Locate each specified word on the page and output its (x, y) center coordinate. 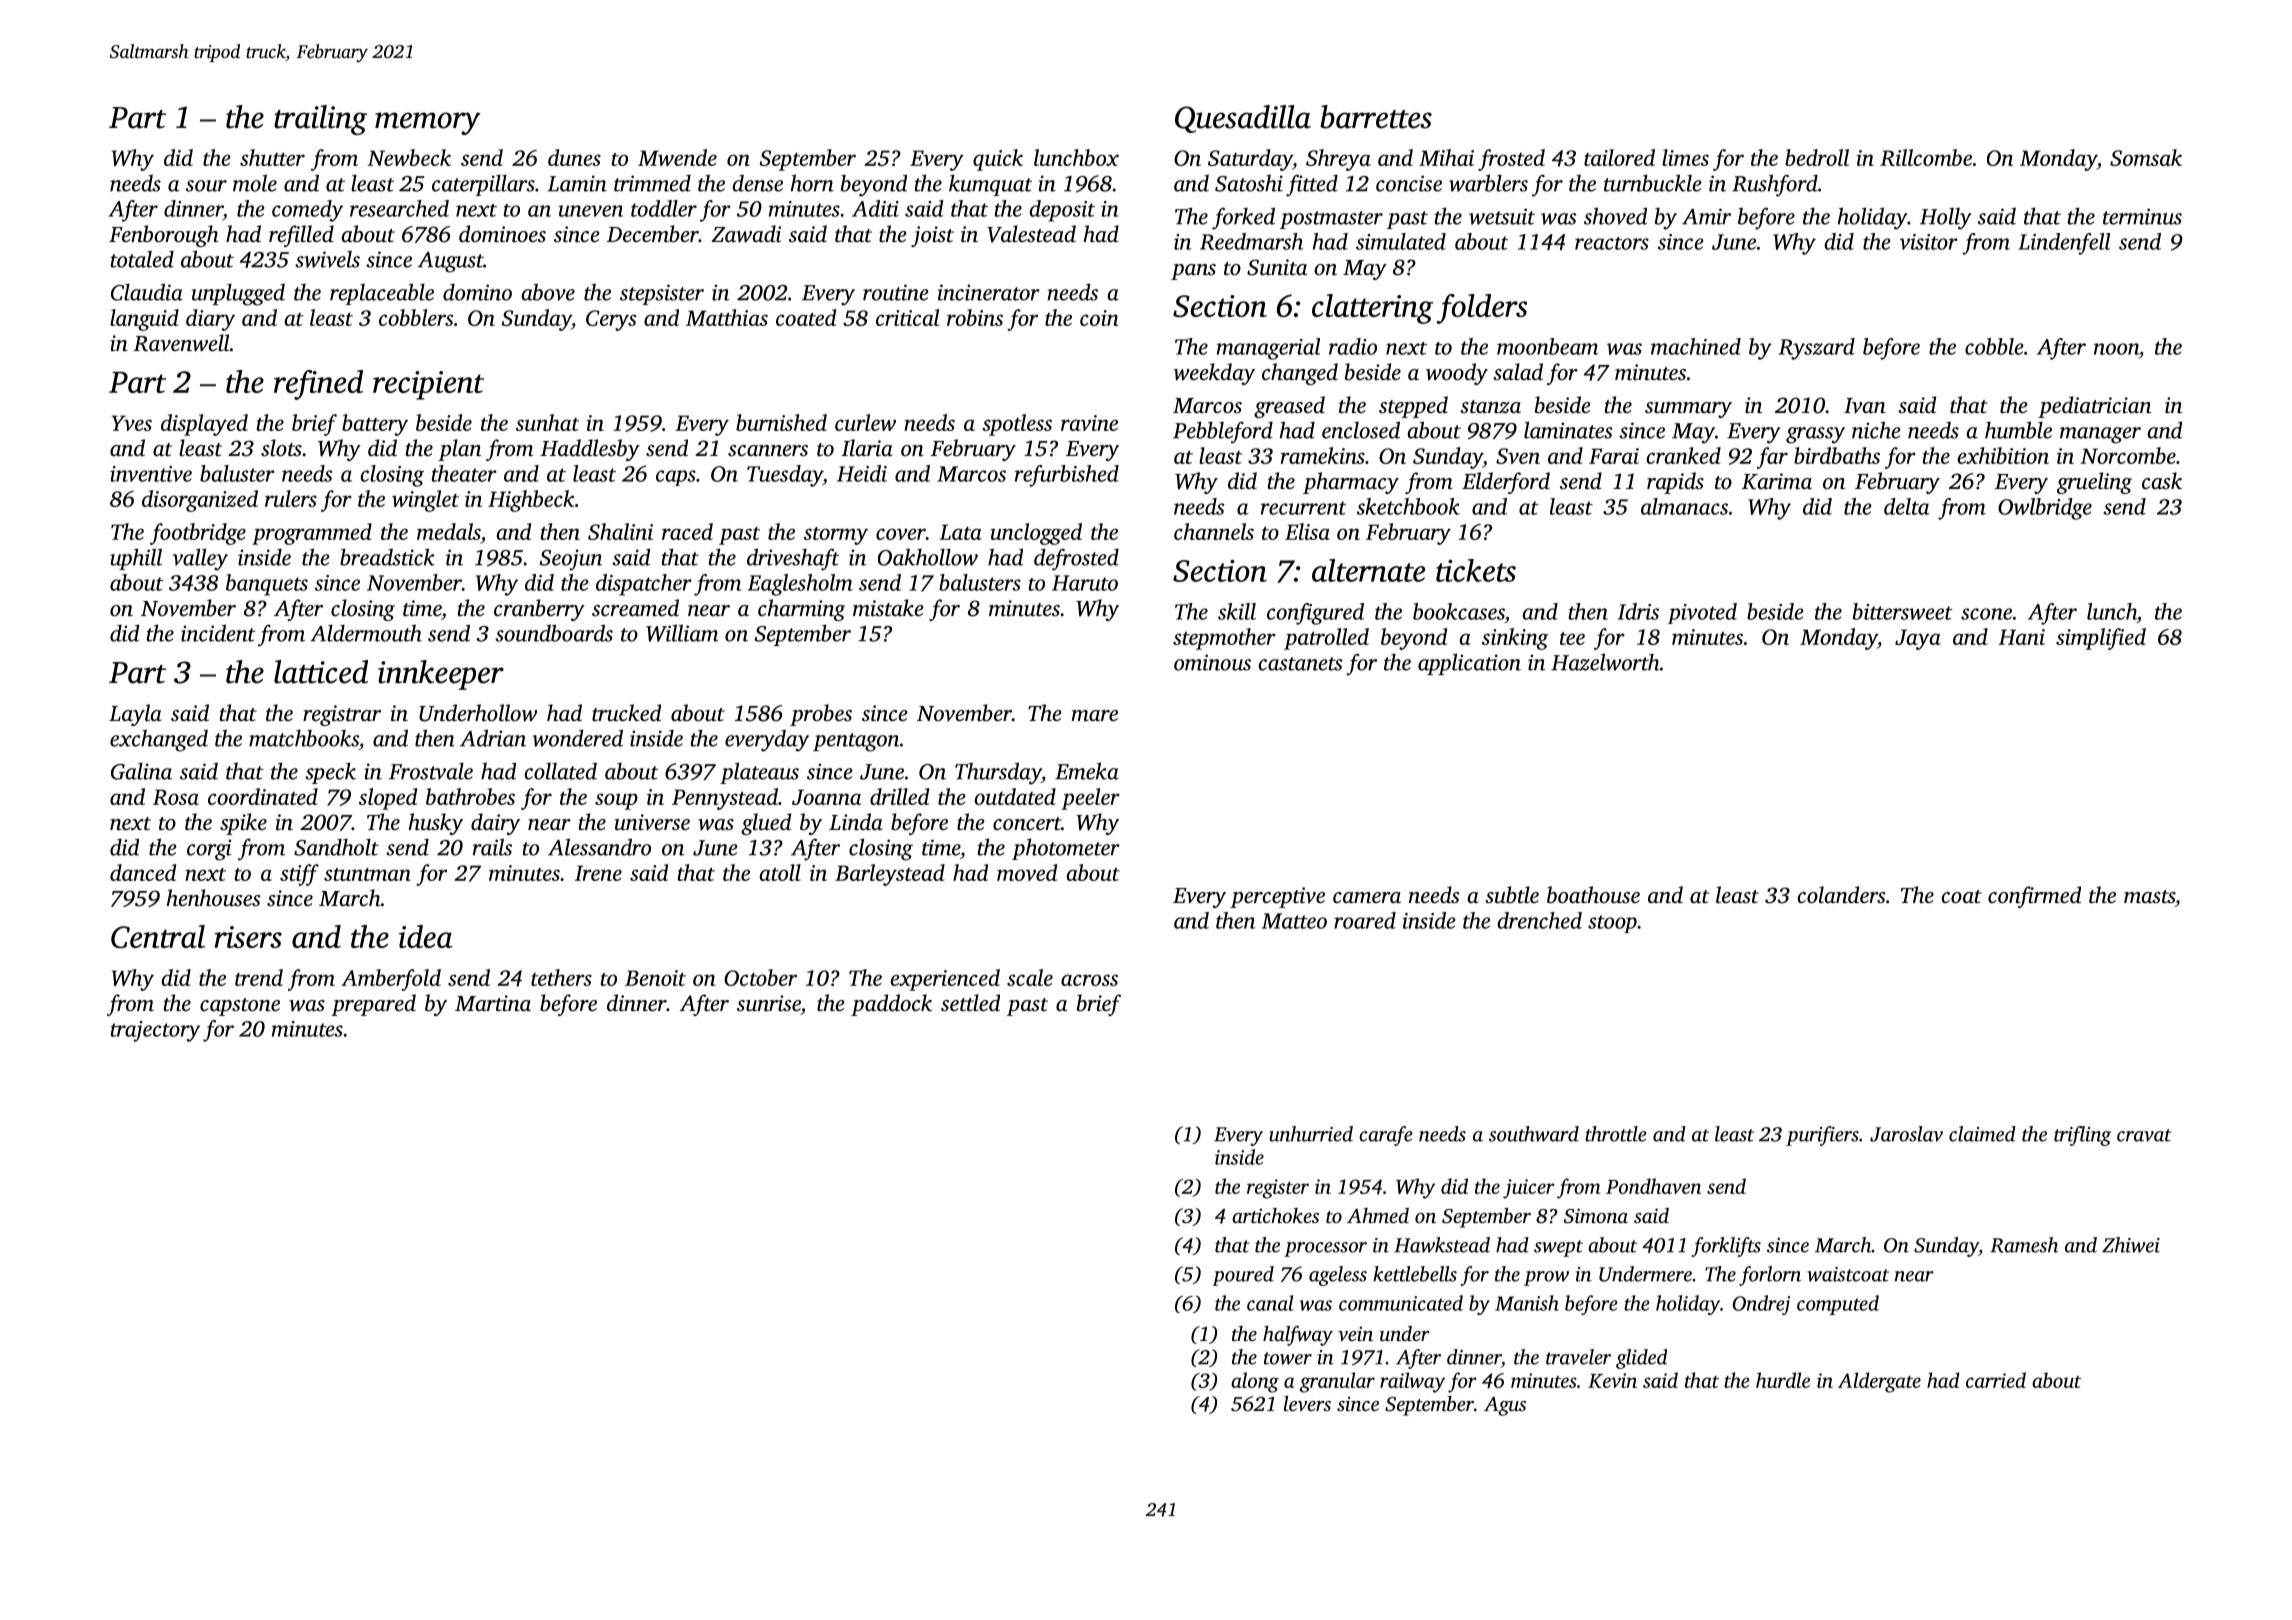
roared (1365, 920)
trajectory (155, 1031)
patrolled (1326, 639)
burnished (781, 422)
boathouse (1593, 895)
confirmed (2034, 897)
